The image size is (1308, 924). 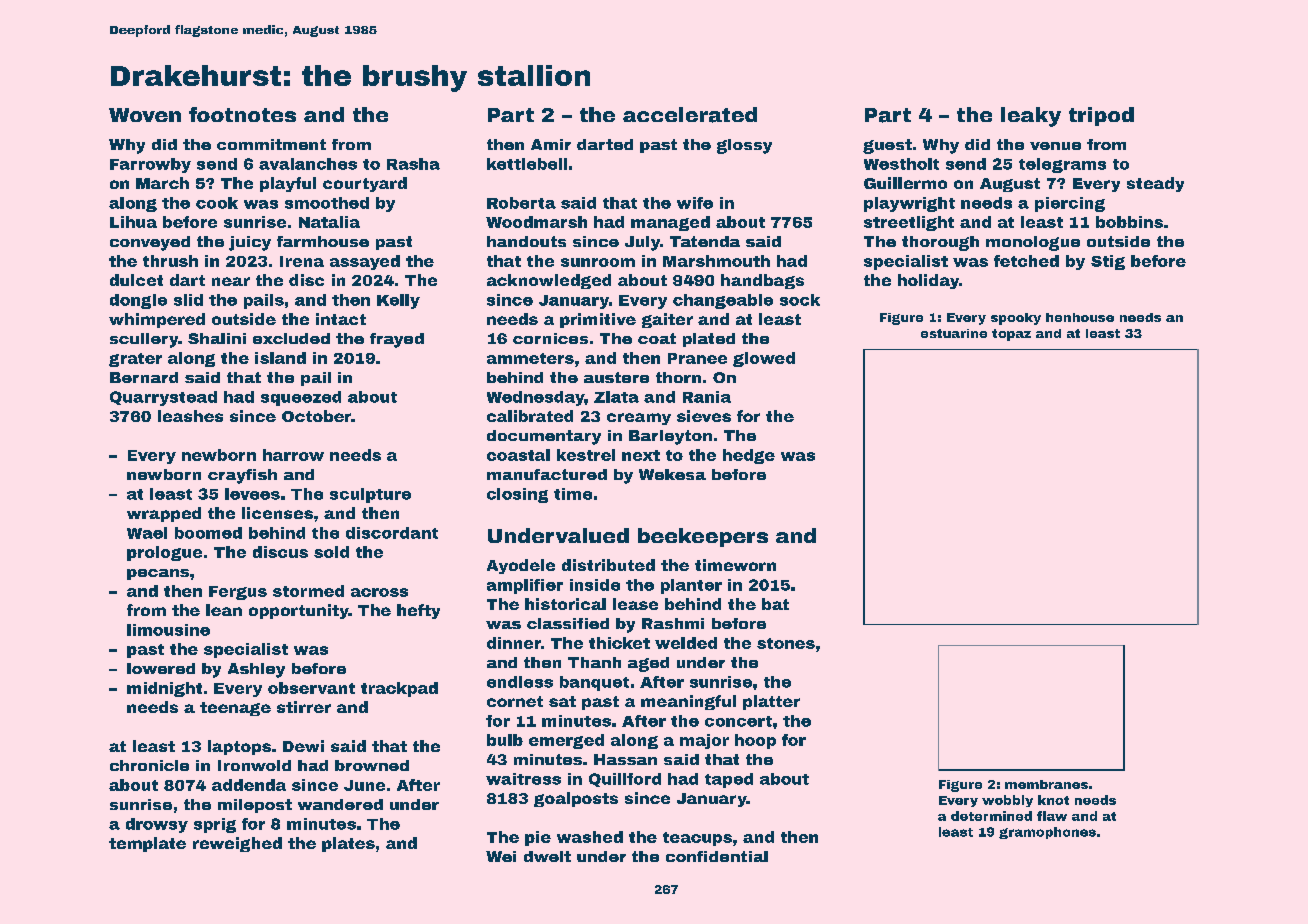 I want to click on template, so click(x=147, y=844).
